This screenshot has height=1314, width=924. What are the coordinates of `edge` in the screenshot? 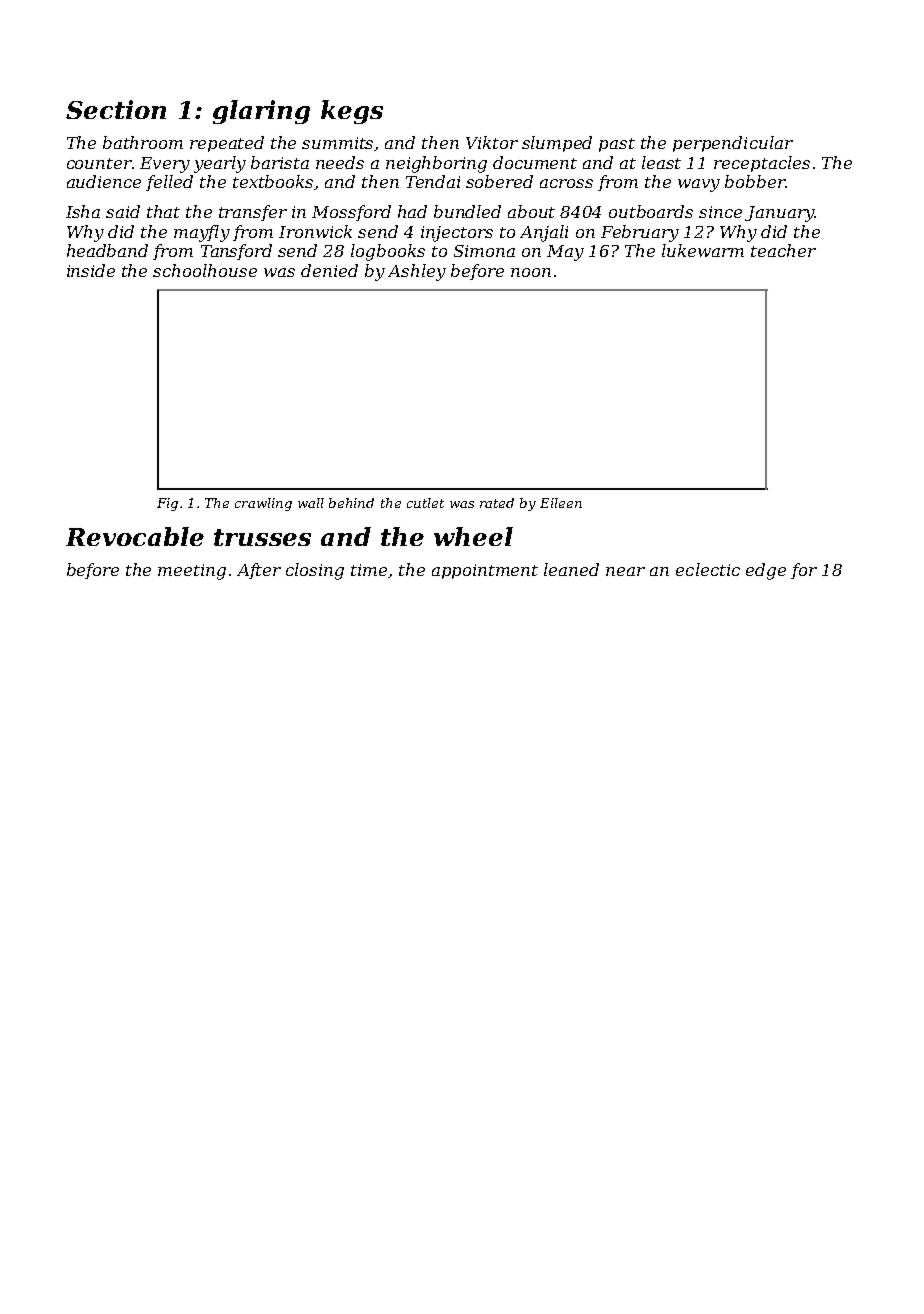 It's located at (766, 571).
